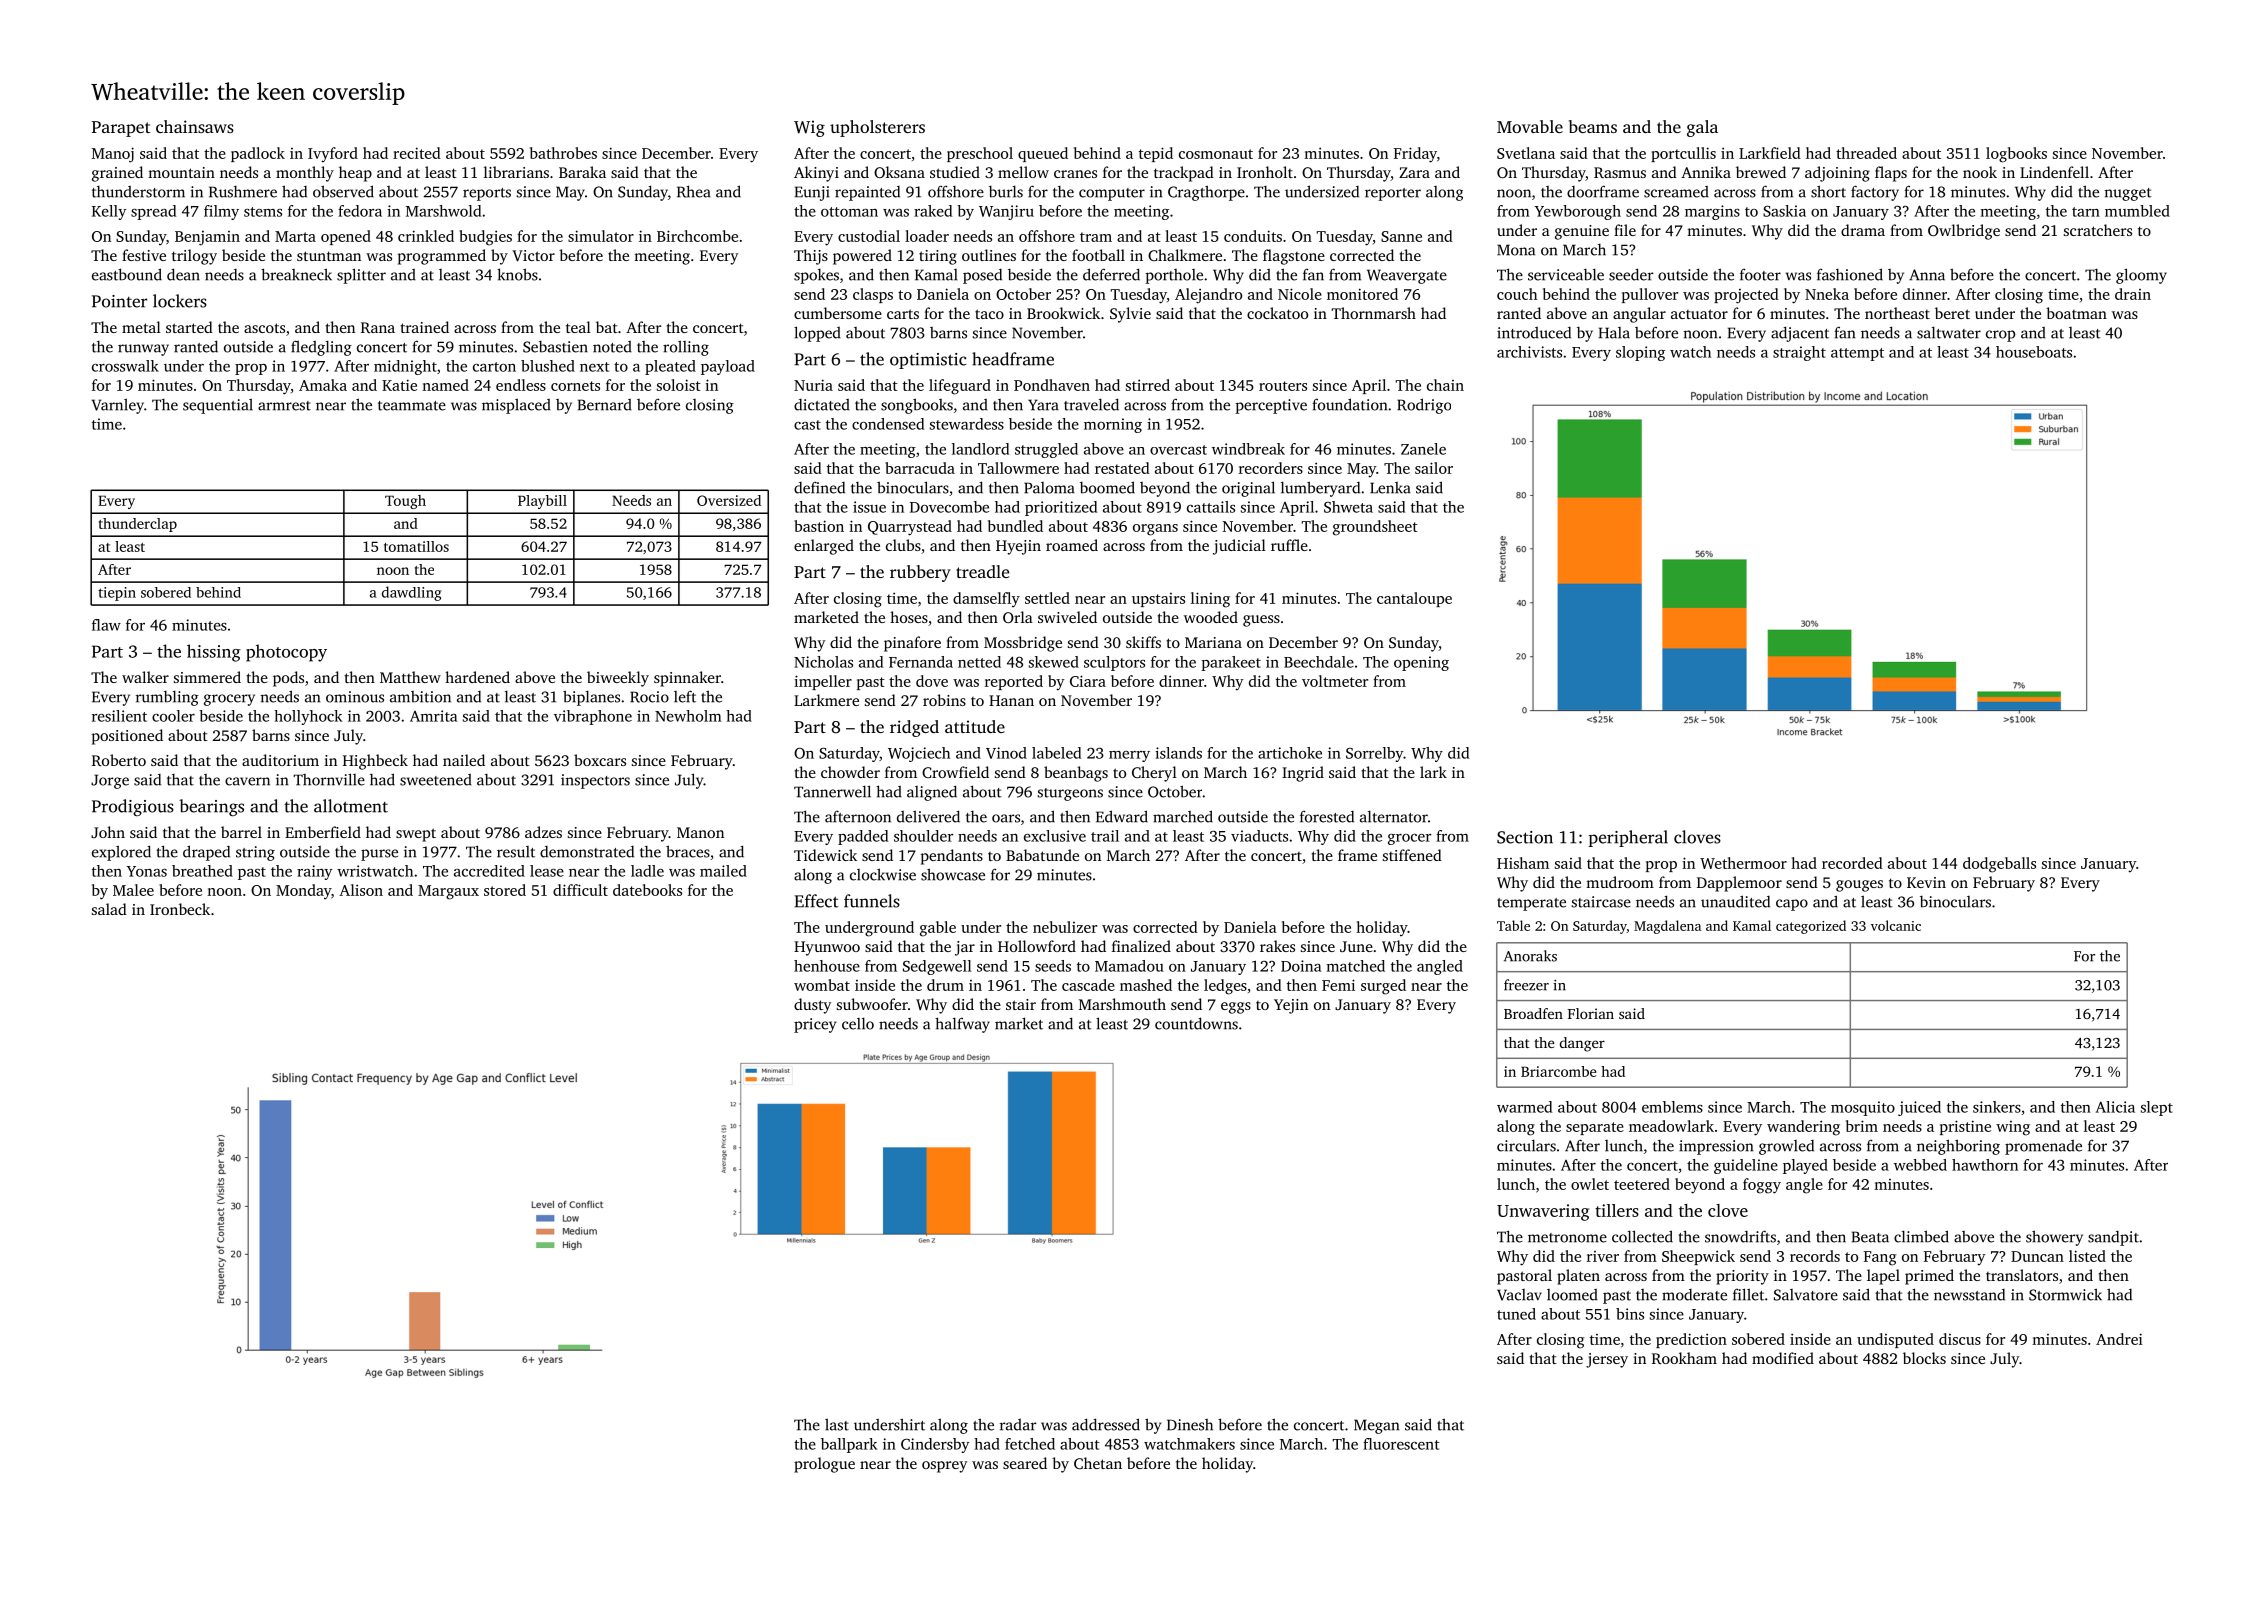 This document has width=2265, height=1602. I want to click on dodgeballs, so click(1999, 865).
